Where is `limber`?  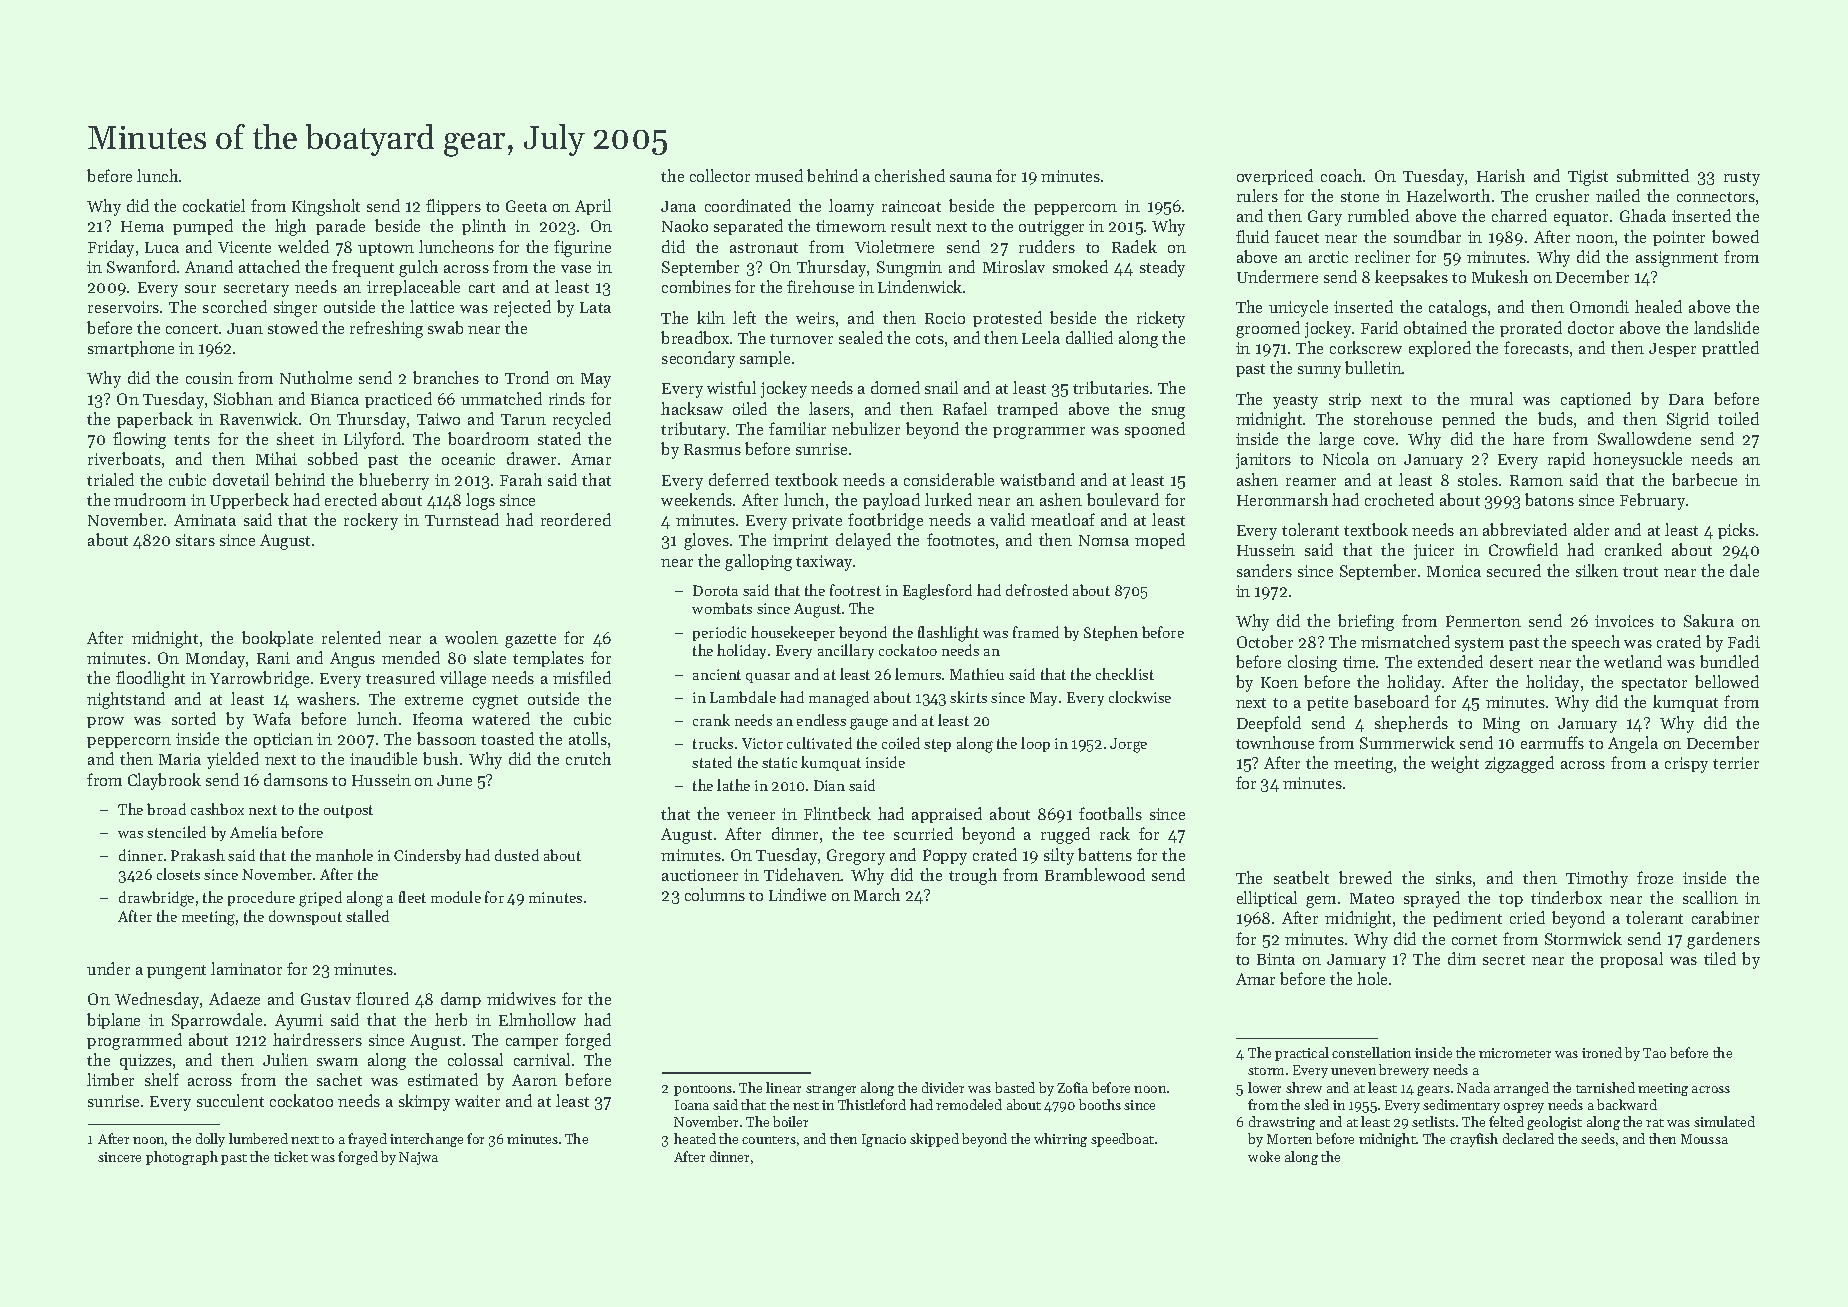 limber is located at coordinates (110, 1079).
